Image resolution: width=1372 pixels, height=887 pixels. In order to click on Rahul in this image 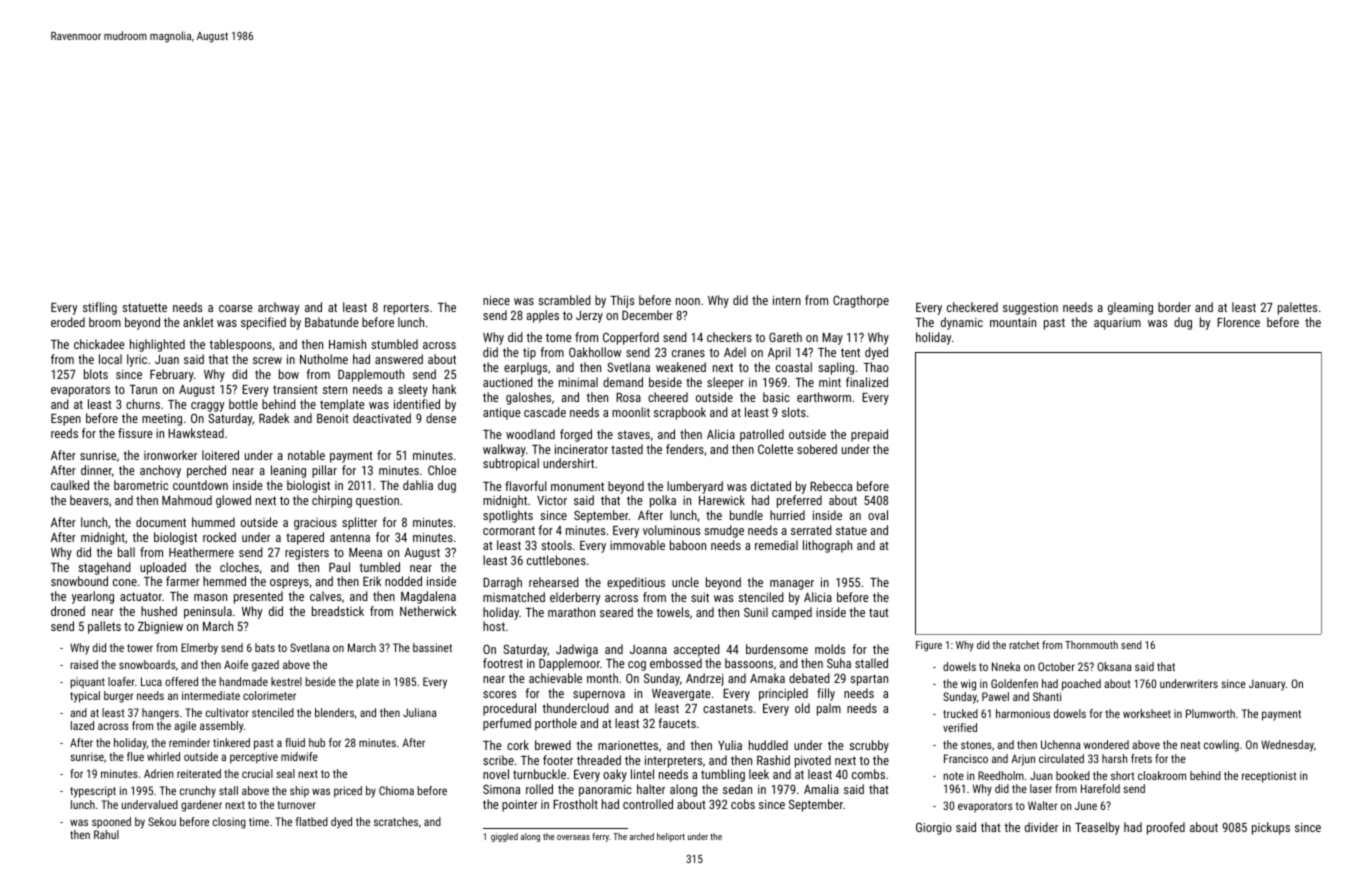, I will do `click(106, 834)`.
